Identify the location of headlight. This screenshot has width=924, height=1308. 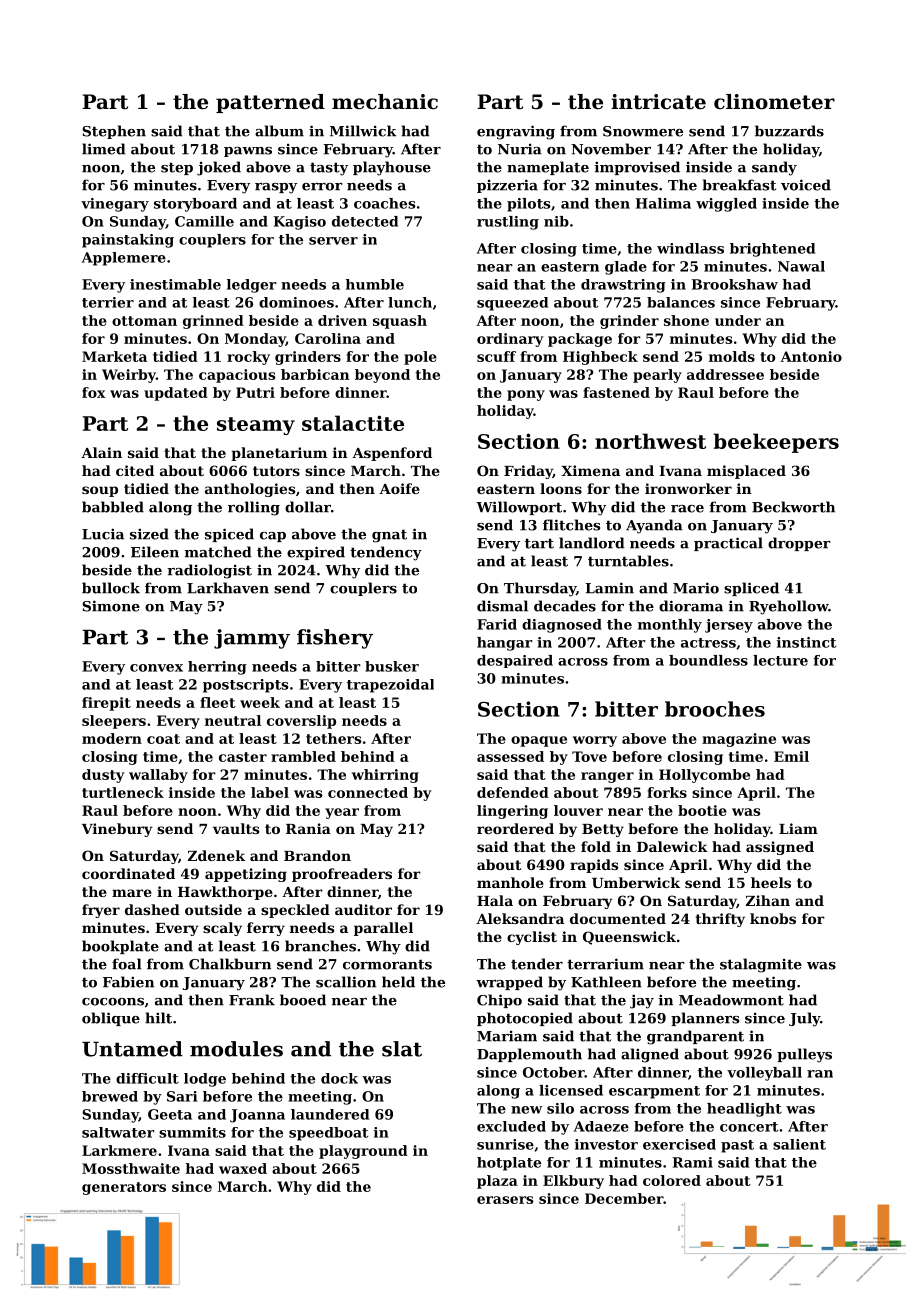
(744, 1110).
